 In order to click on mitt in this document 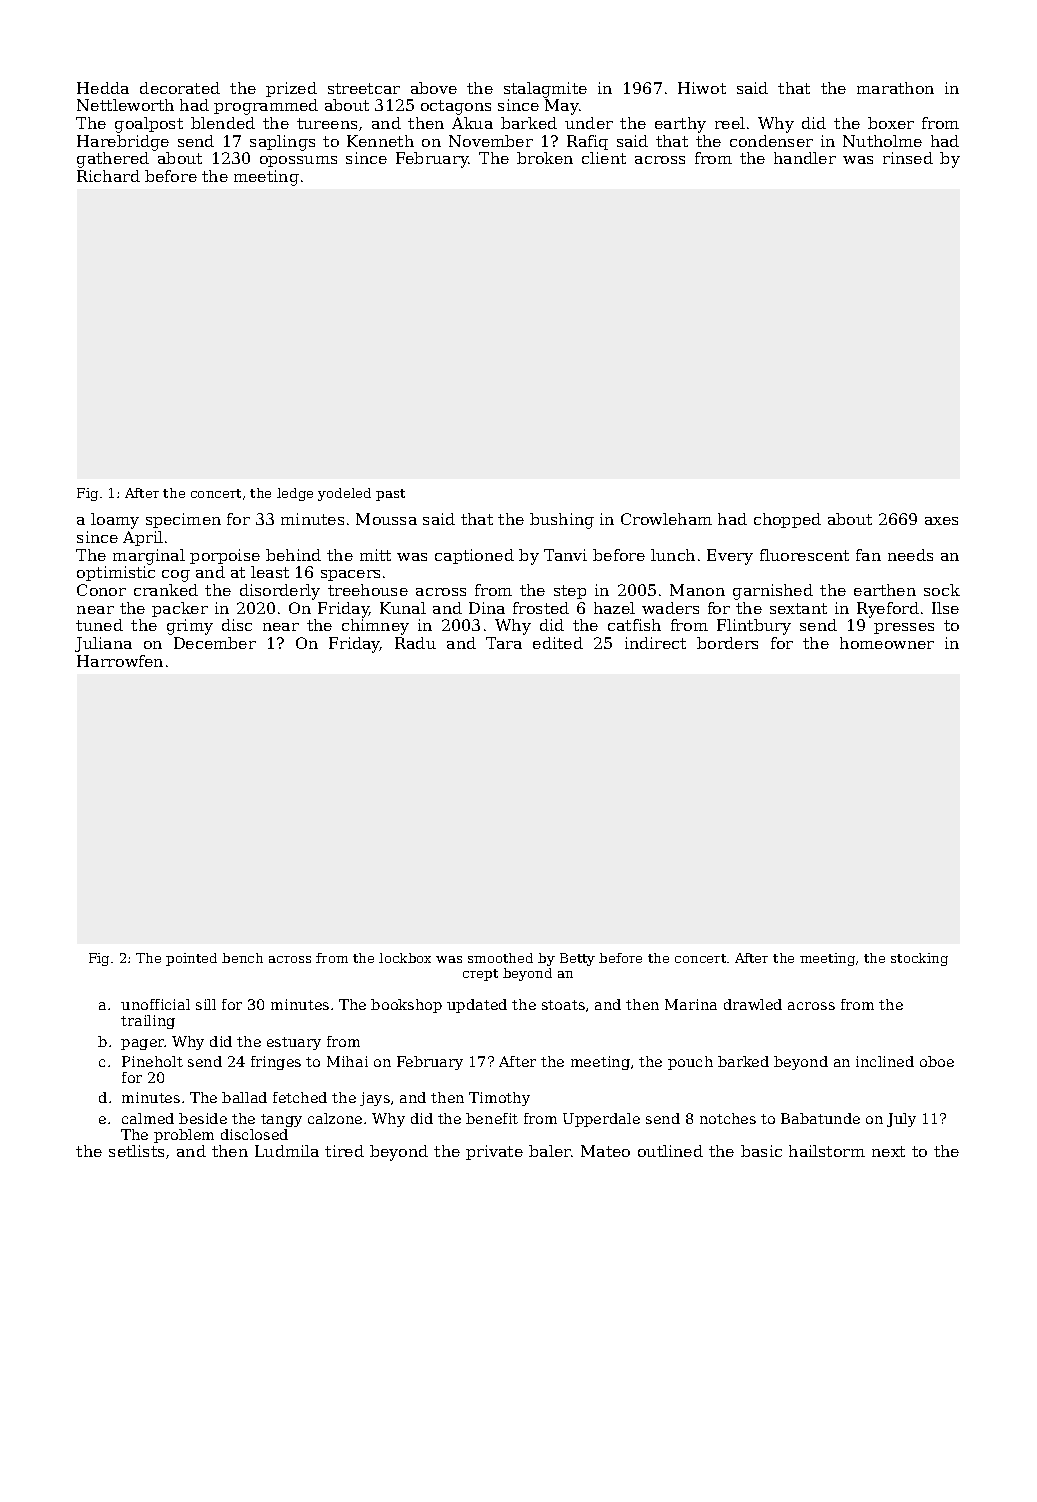, I will do `click(375, 555)`.
